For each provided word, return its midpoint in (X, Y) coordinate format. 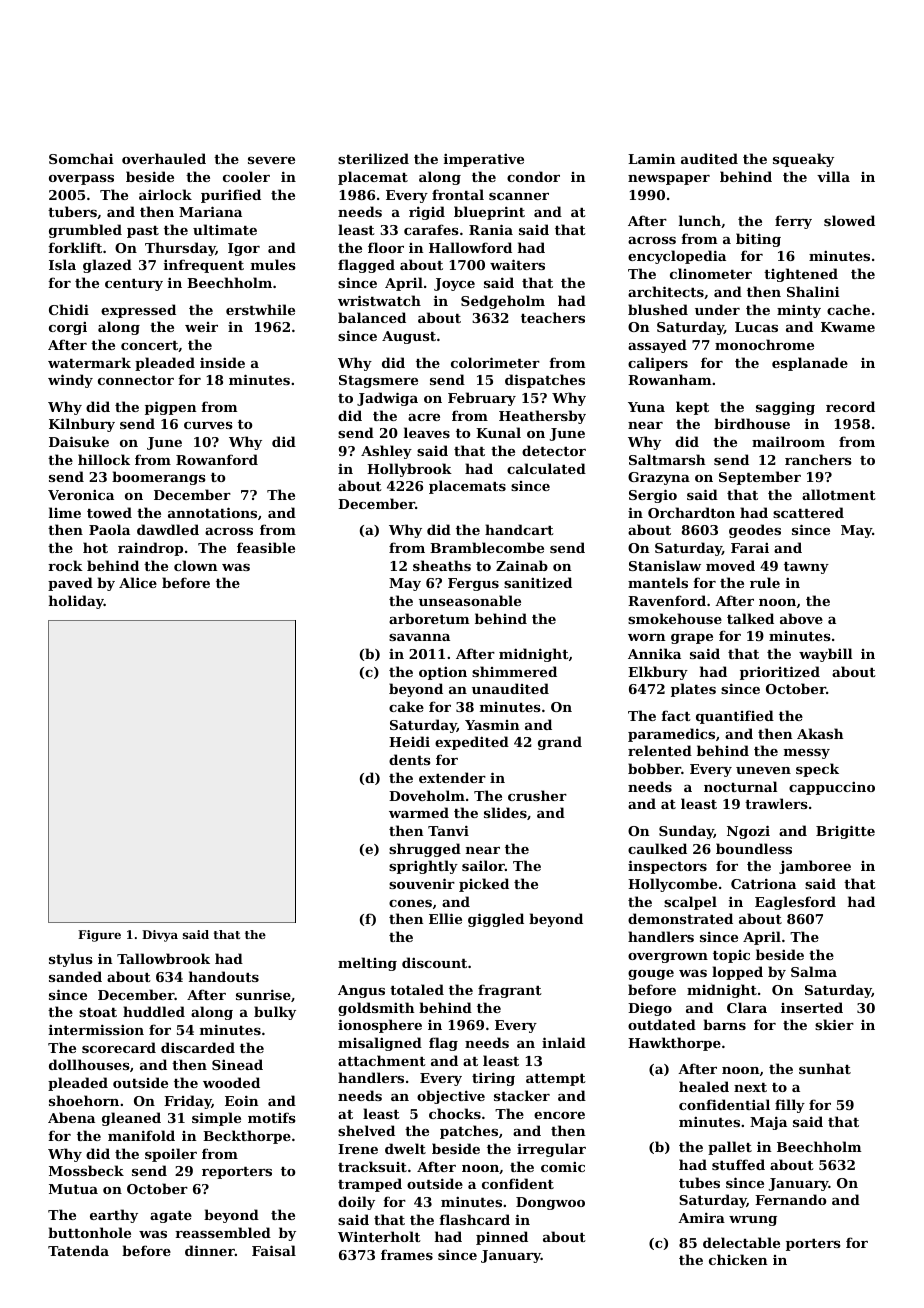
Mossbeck (86, 1170)
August (409, 337)
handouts (224, 976)
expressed (138, 311)
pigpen (170, 408)
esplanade (810, 364)
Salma (814, 971)
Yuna (646, 407)
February (482, 399)
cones (410, 903)
